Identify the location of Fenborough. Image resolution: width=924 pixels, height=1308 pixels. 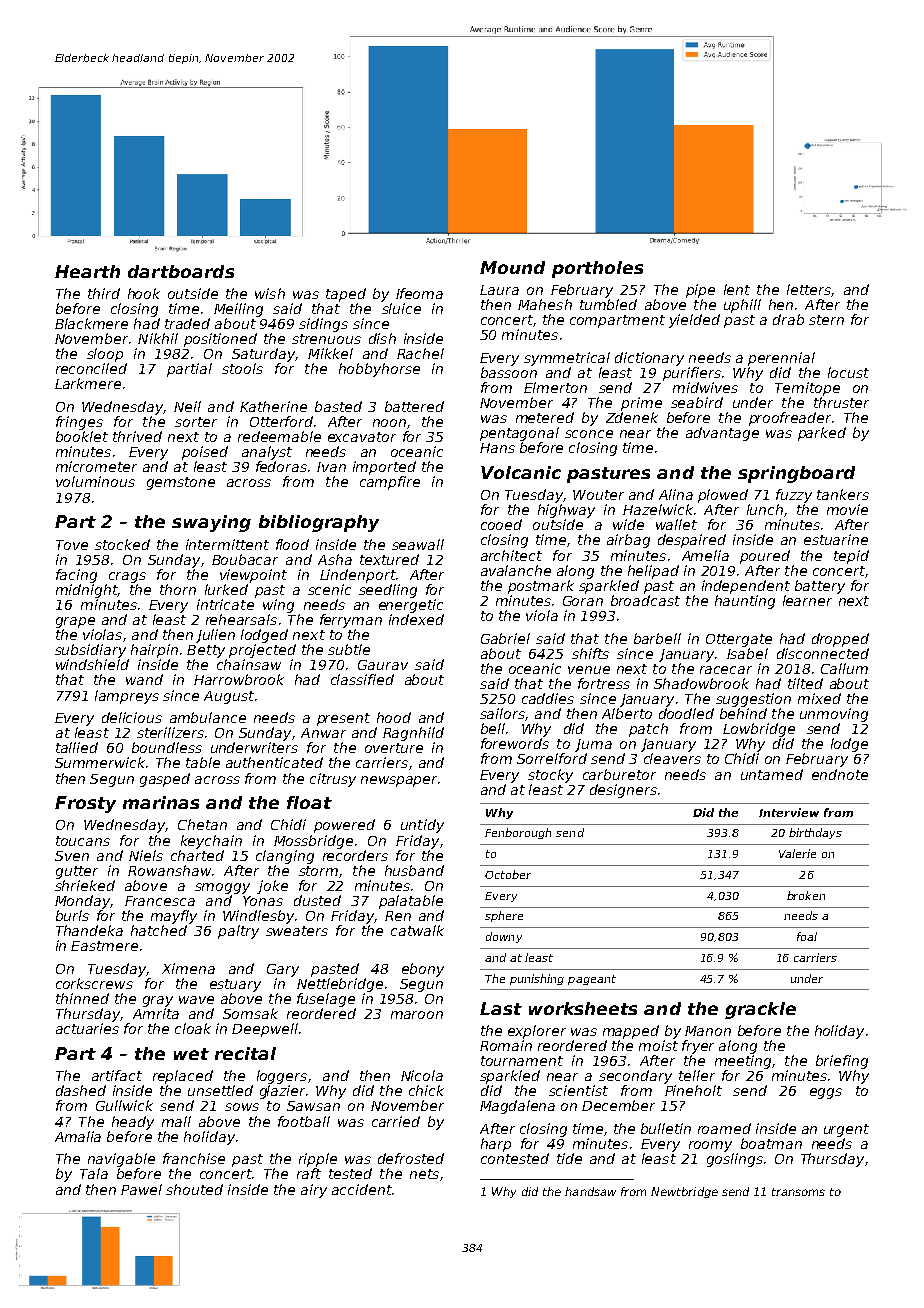
(518, 833).
